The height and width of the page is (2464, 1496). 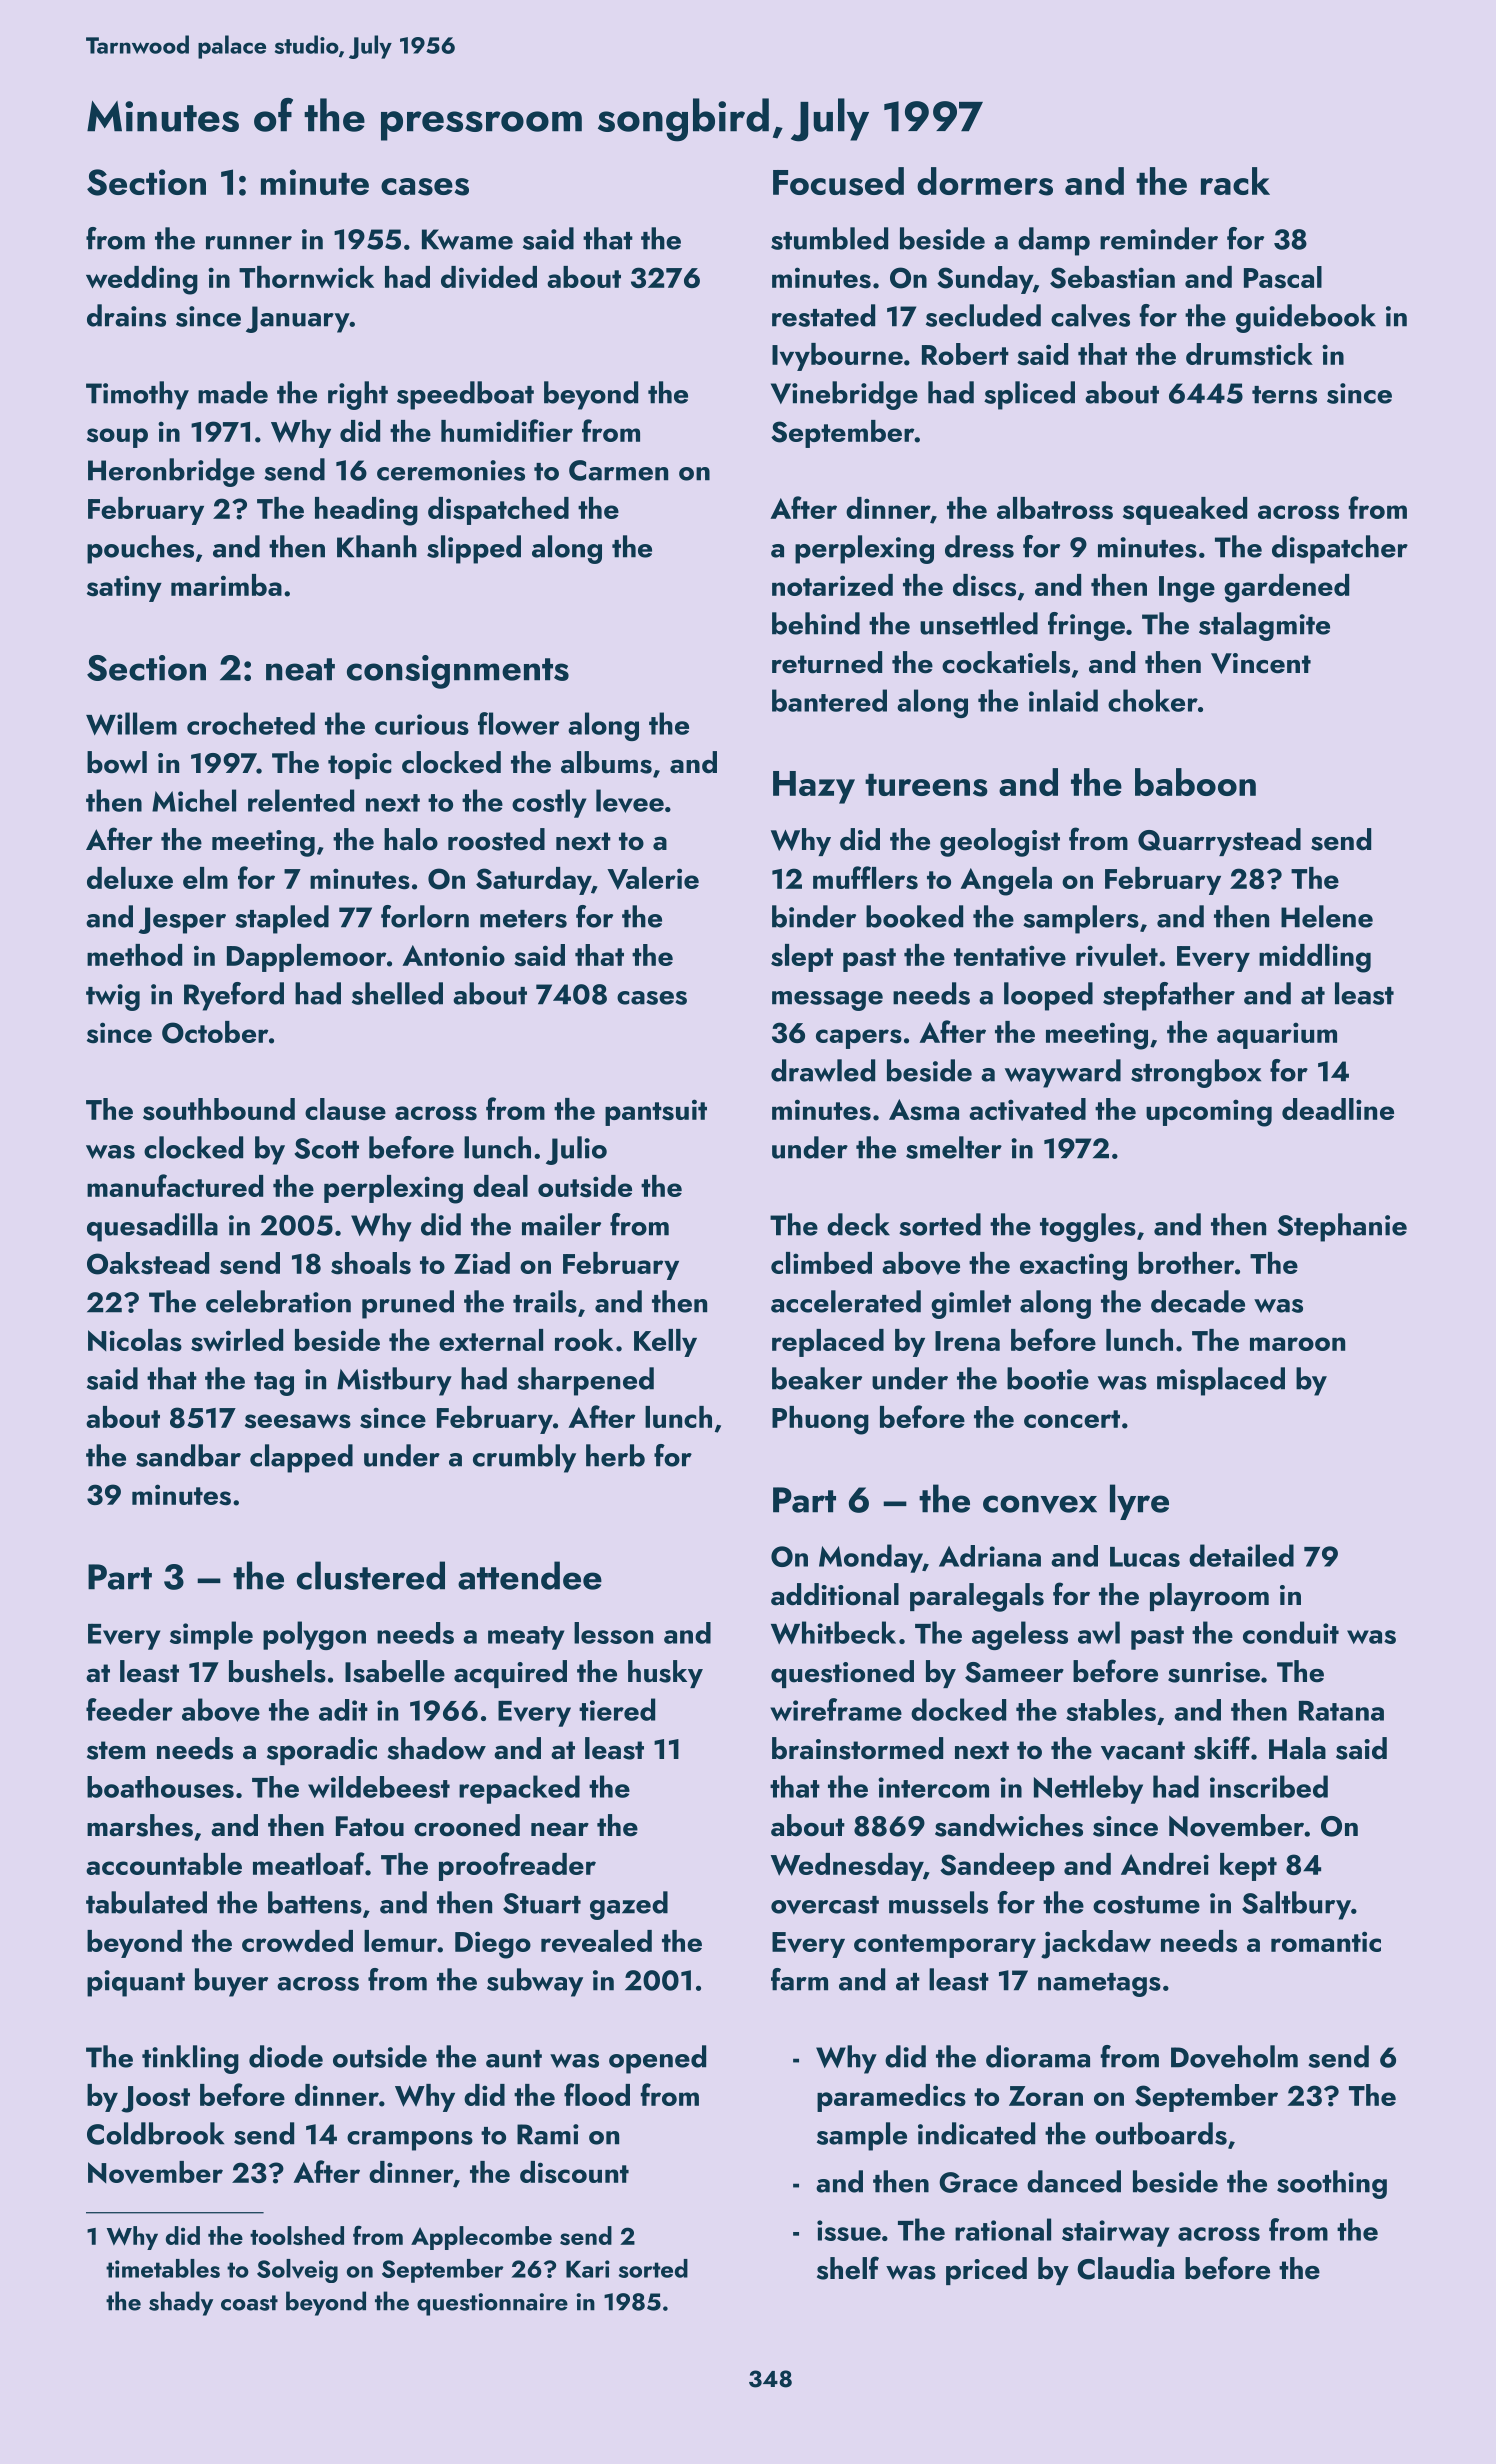 I want to click on middling, so click(x=1315, y=958).
